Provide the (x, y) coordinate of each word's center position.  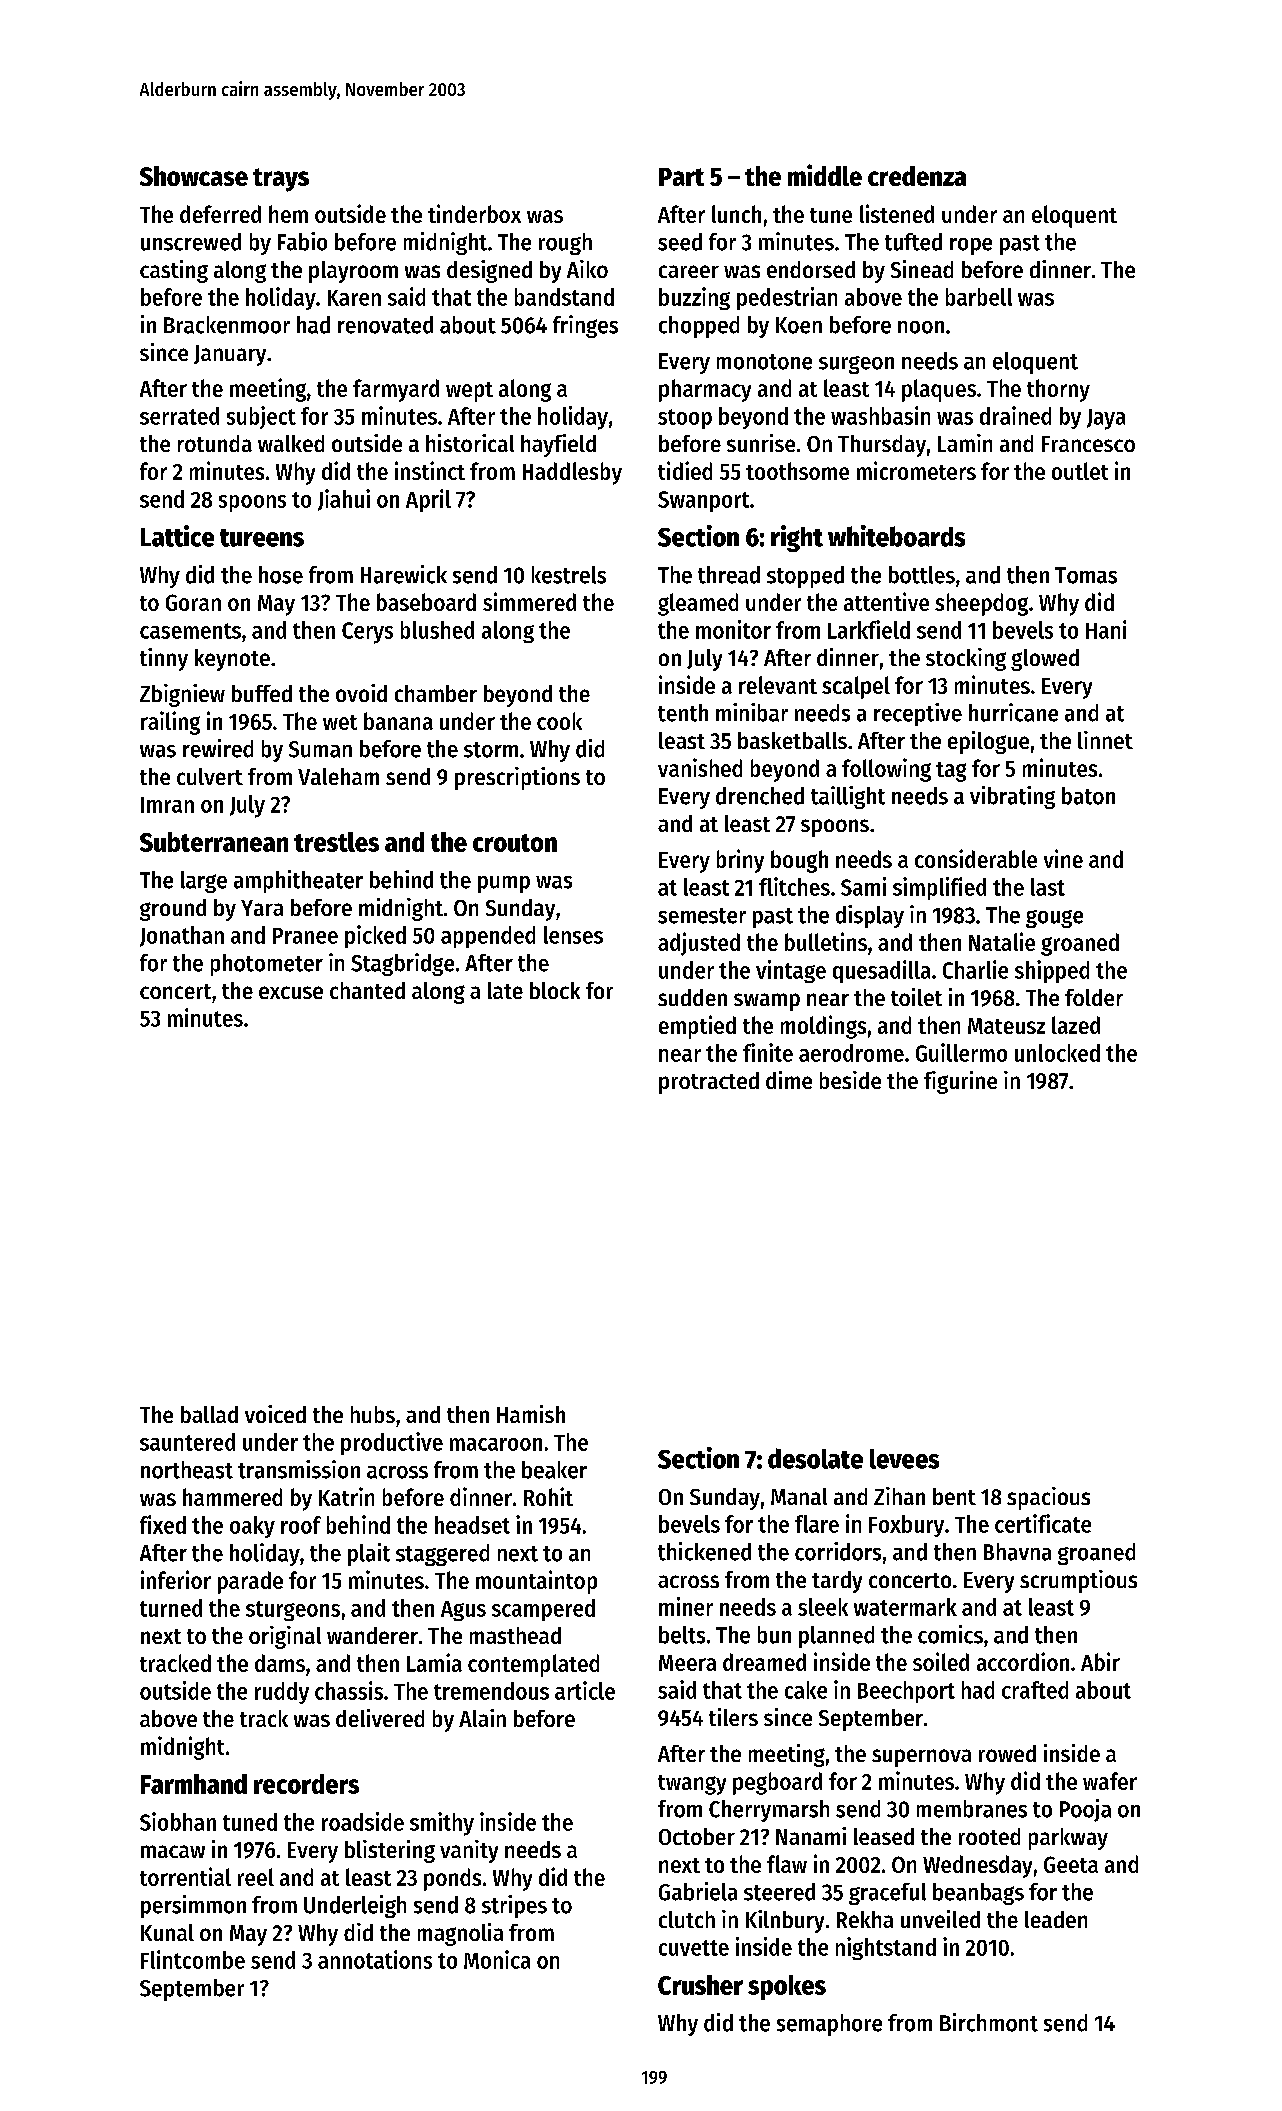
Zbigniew (182, 695)
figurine (960, 1082)
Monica (497, 1959)
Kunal (167, 1932)
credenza (917, 176)
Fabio (302, 241)
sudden (692, 997)
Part (681, 177)
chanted (367, 990)
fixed (163, 1524)
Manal (799, 1496)
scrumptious (1078, 1581)
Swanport (703, 501)
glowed (1045, 660)
